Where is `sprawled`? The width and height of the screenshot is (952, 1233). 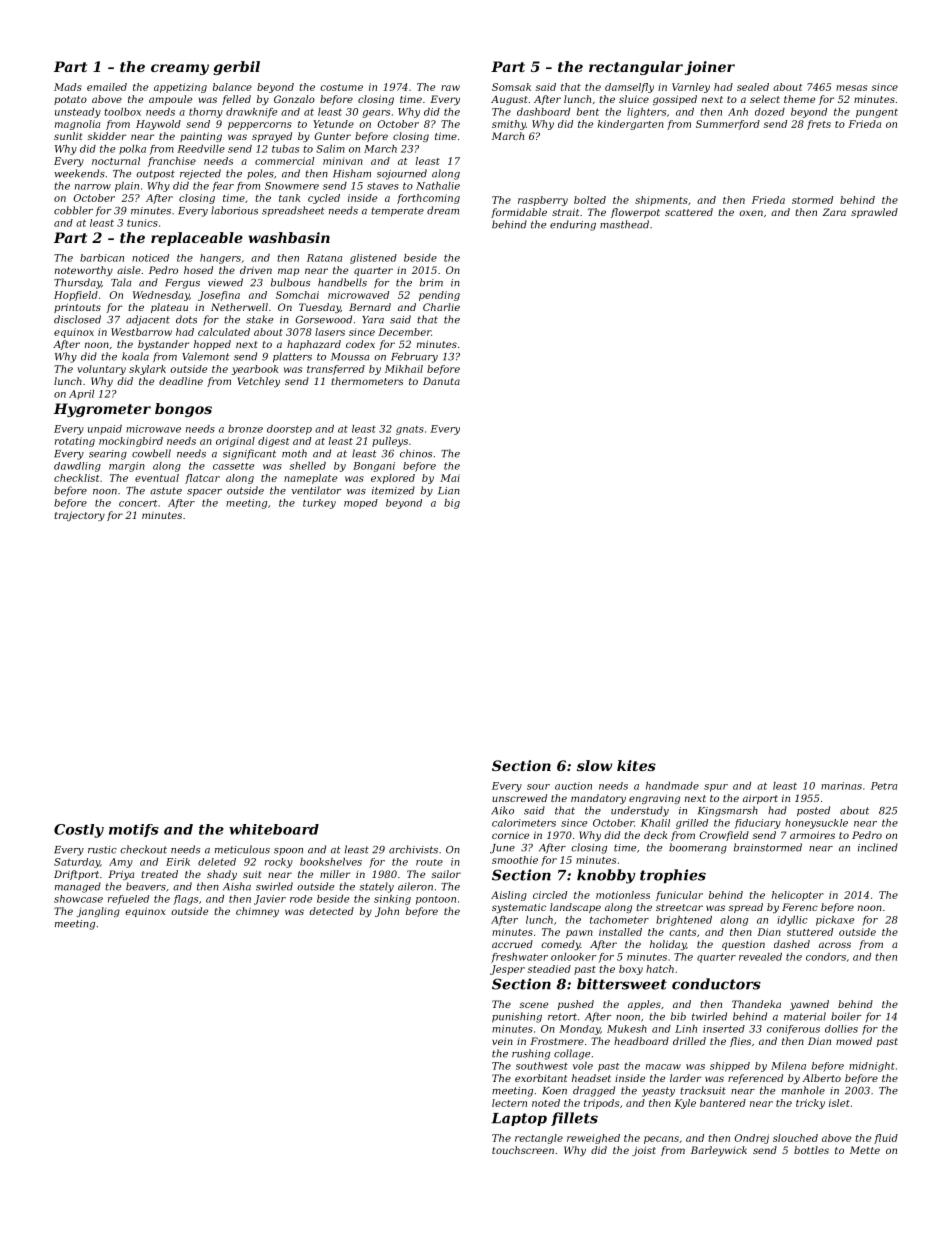
sprawled is located at coordinates (874, 213).
